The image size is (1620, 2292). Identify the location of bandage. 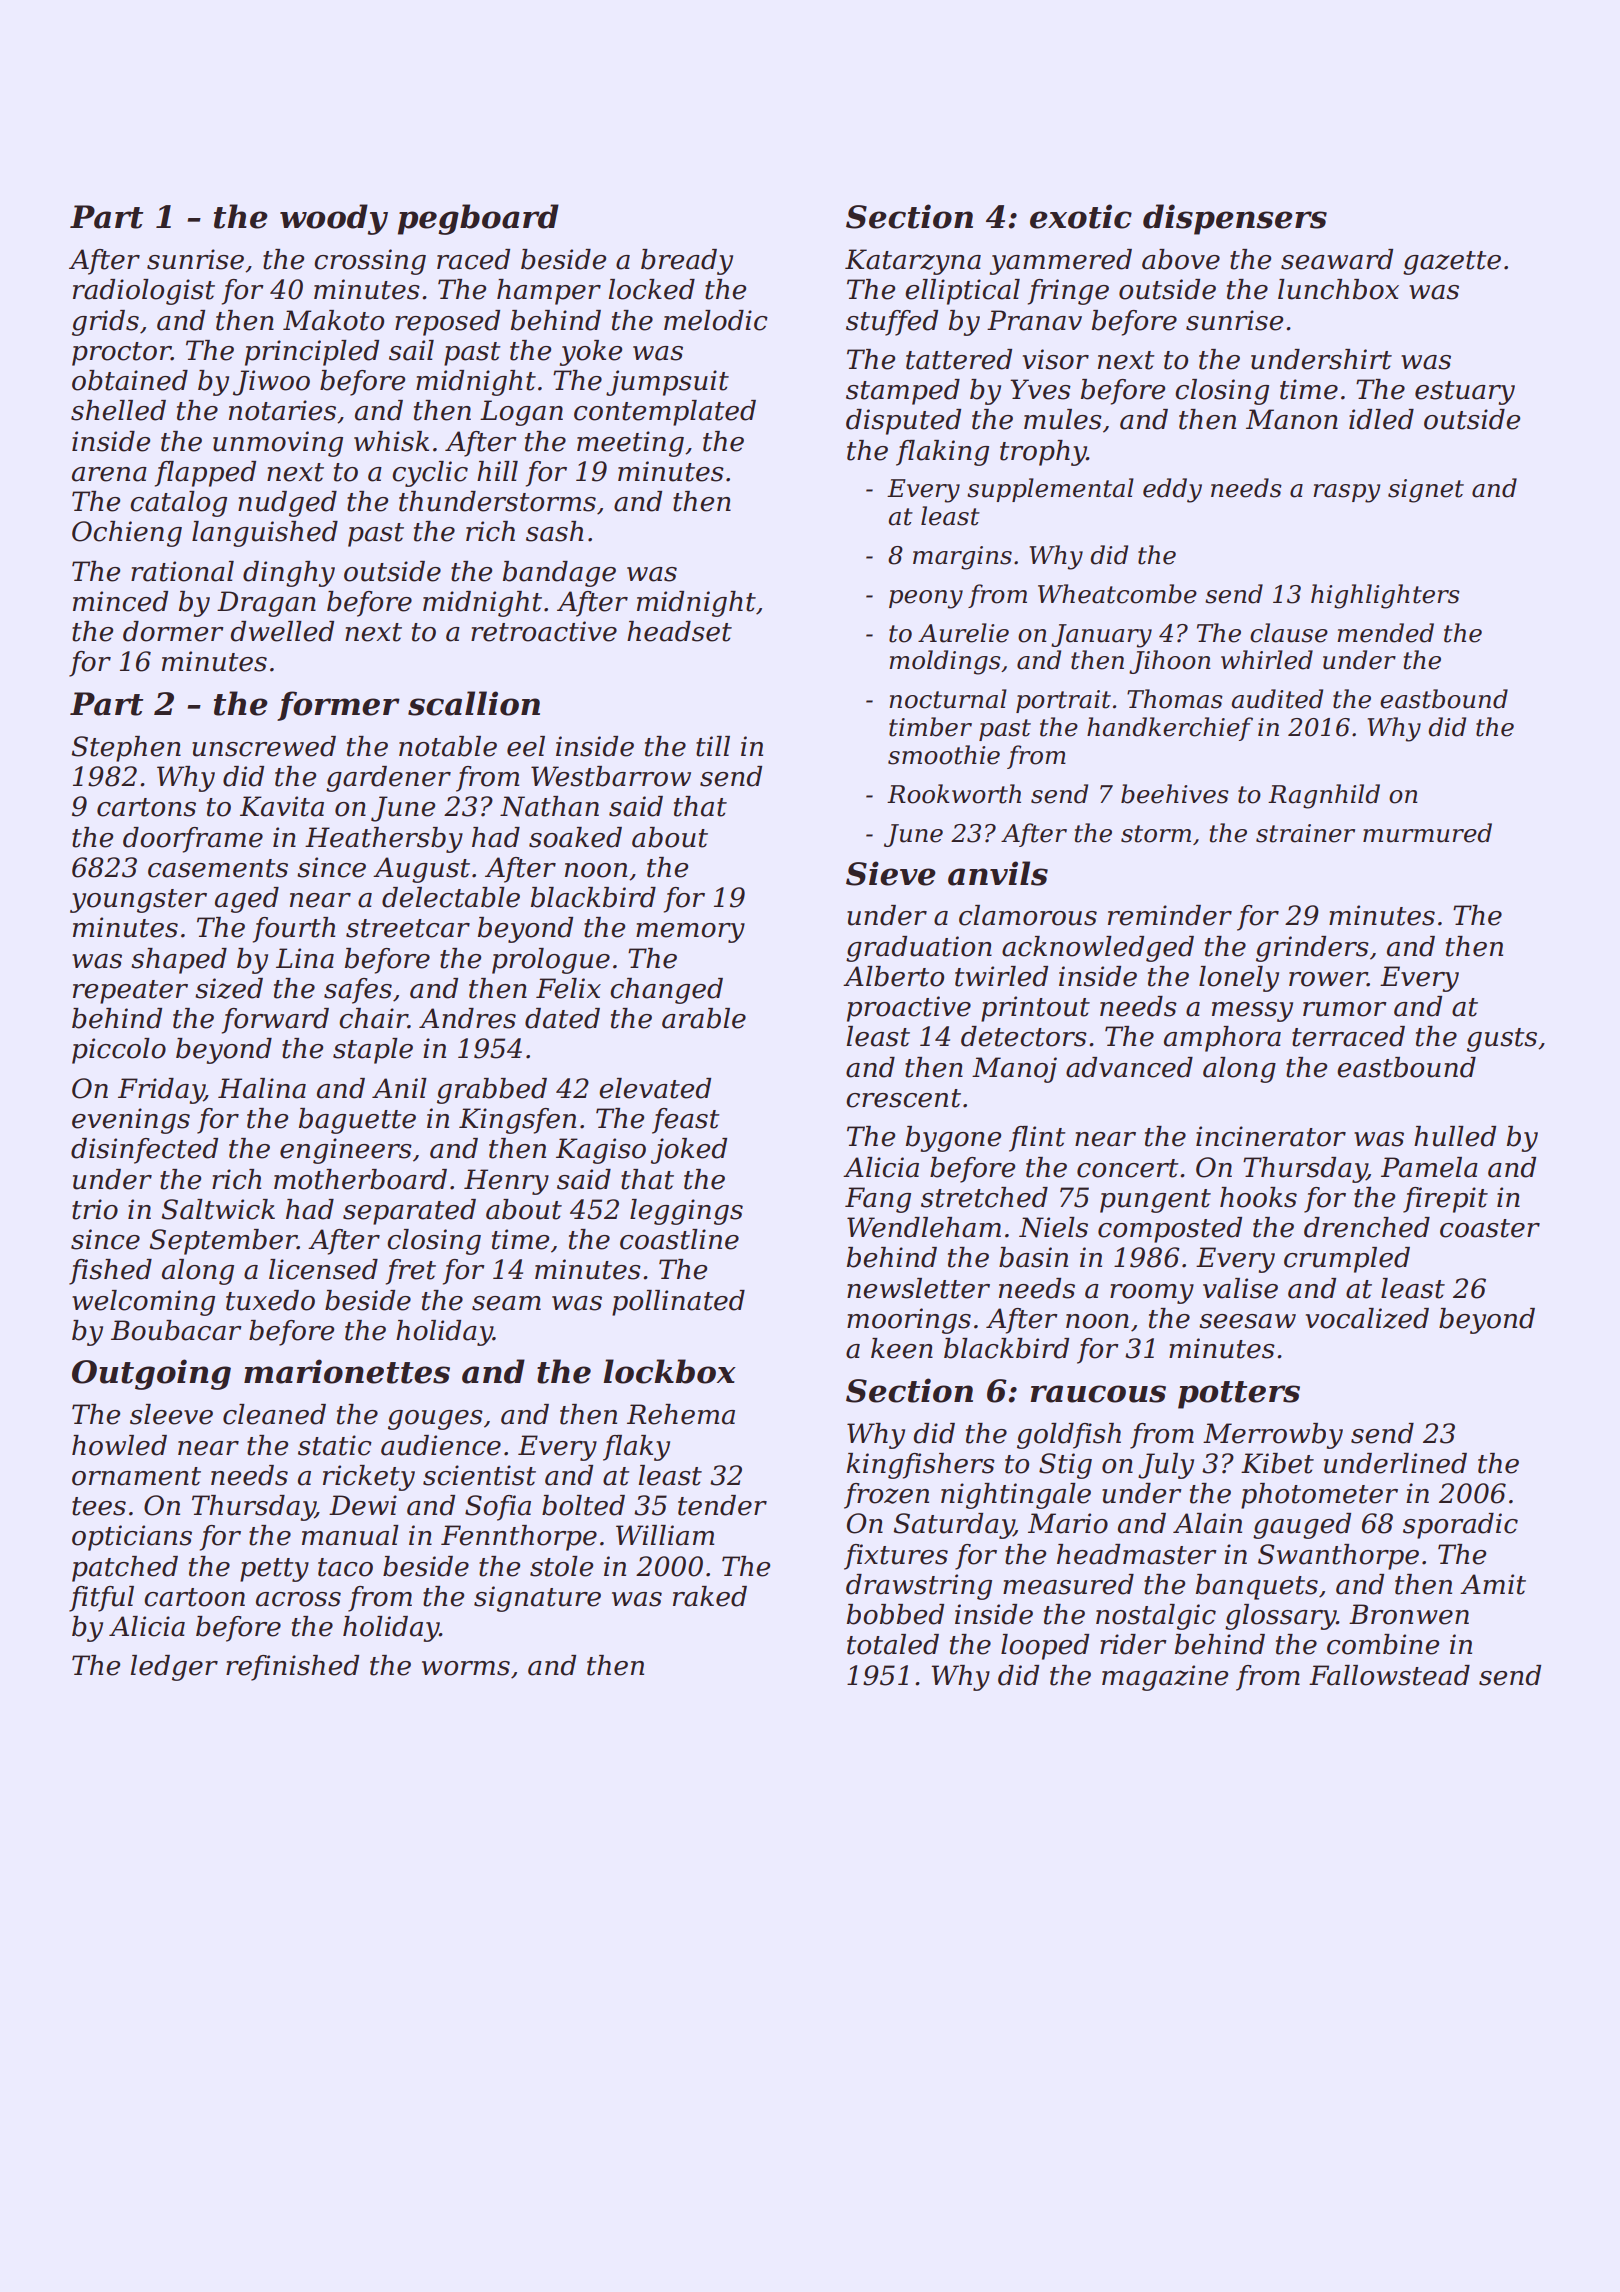
(559, 574).
